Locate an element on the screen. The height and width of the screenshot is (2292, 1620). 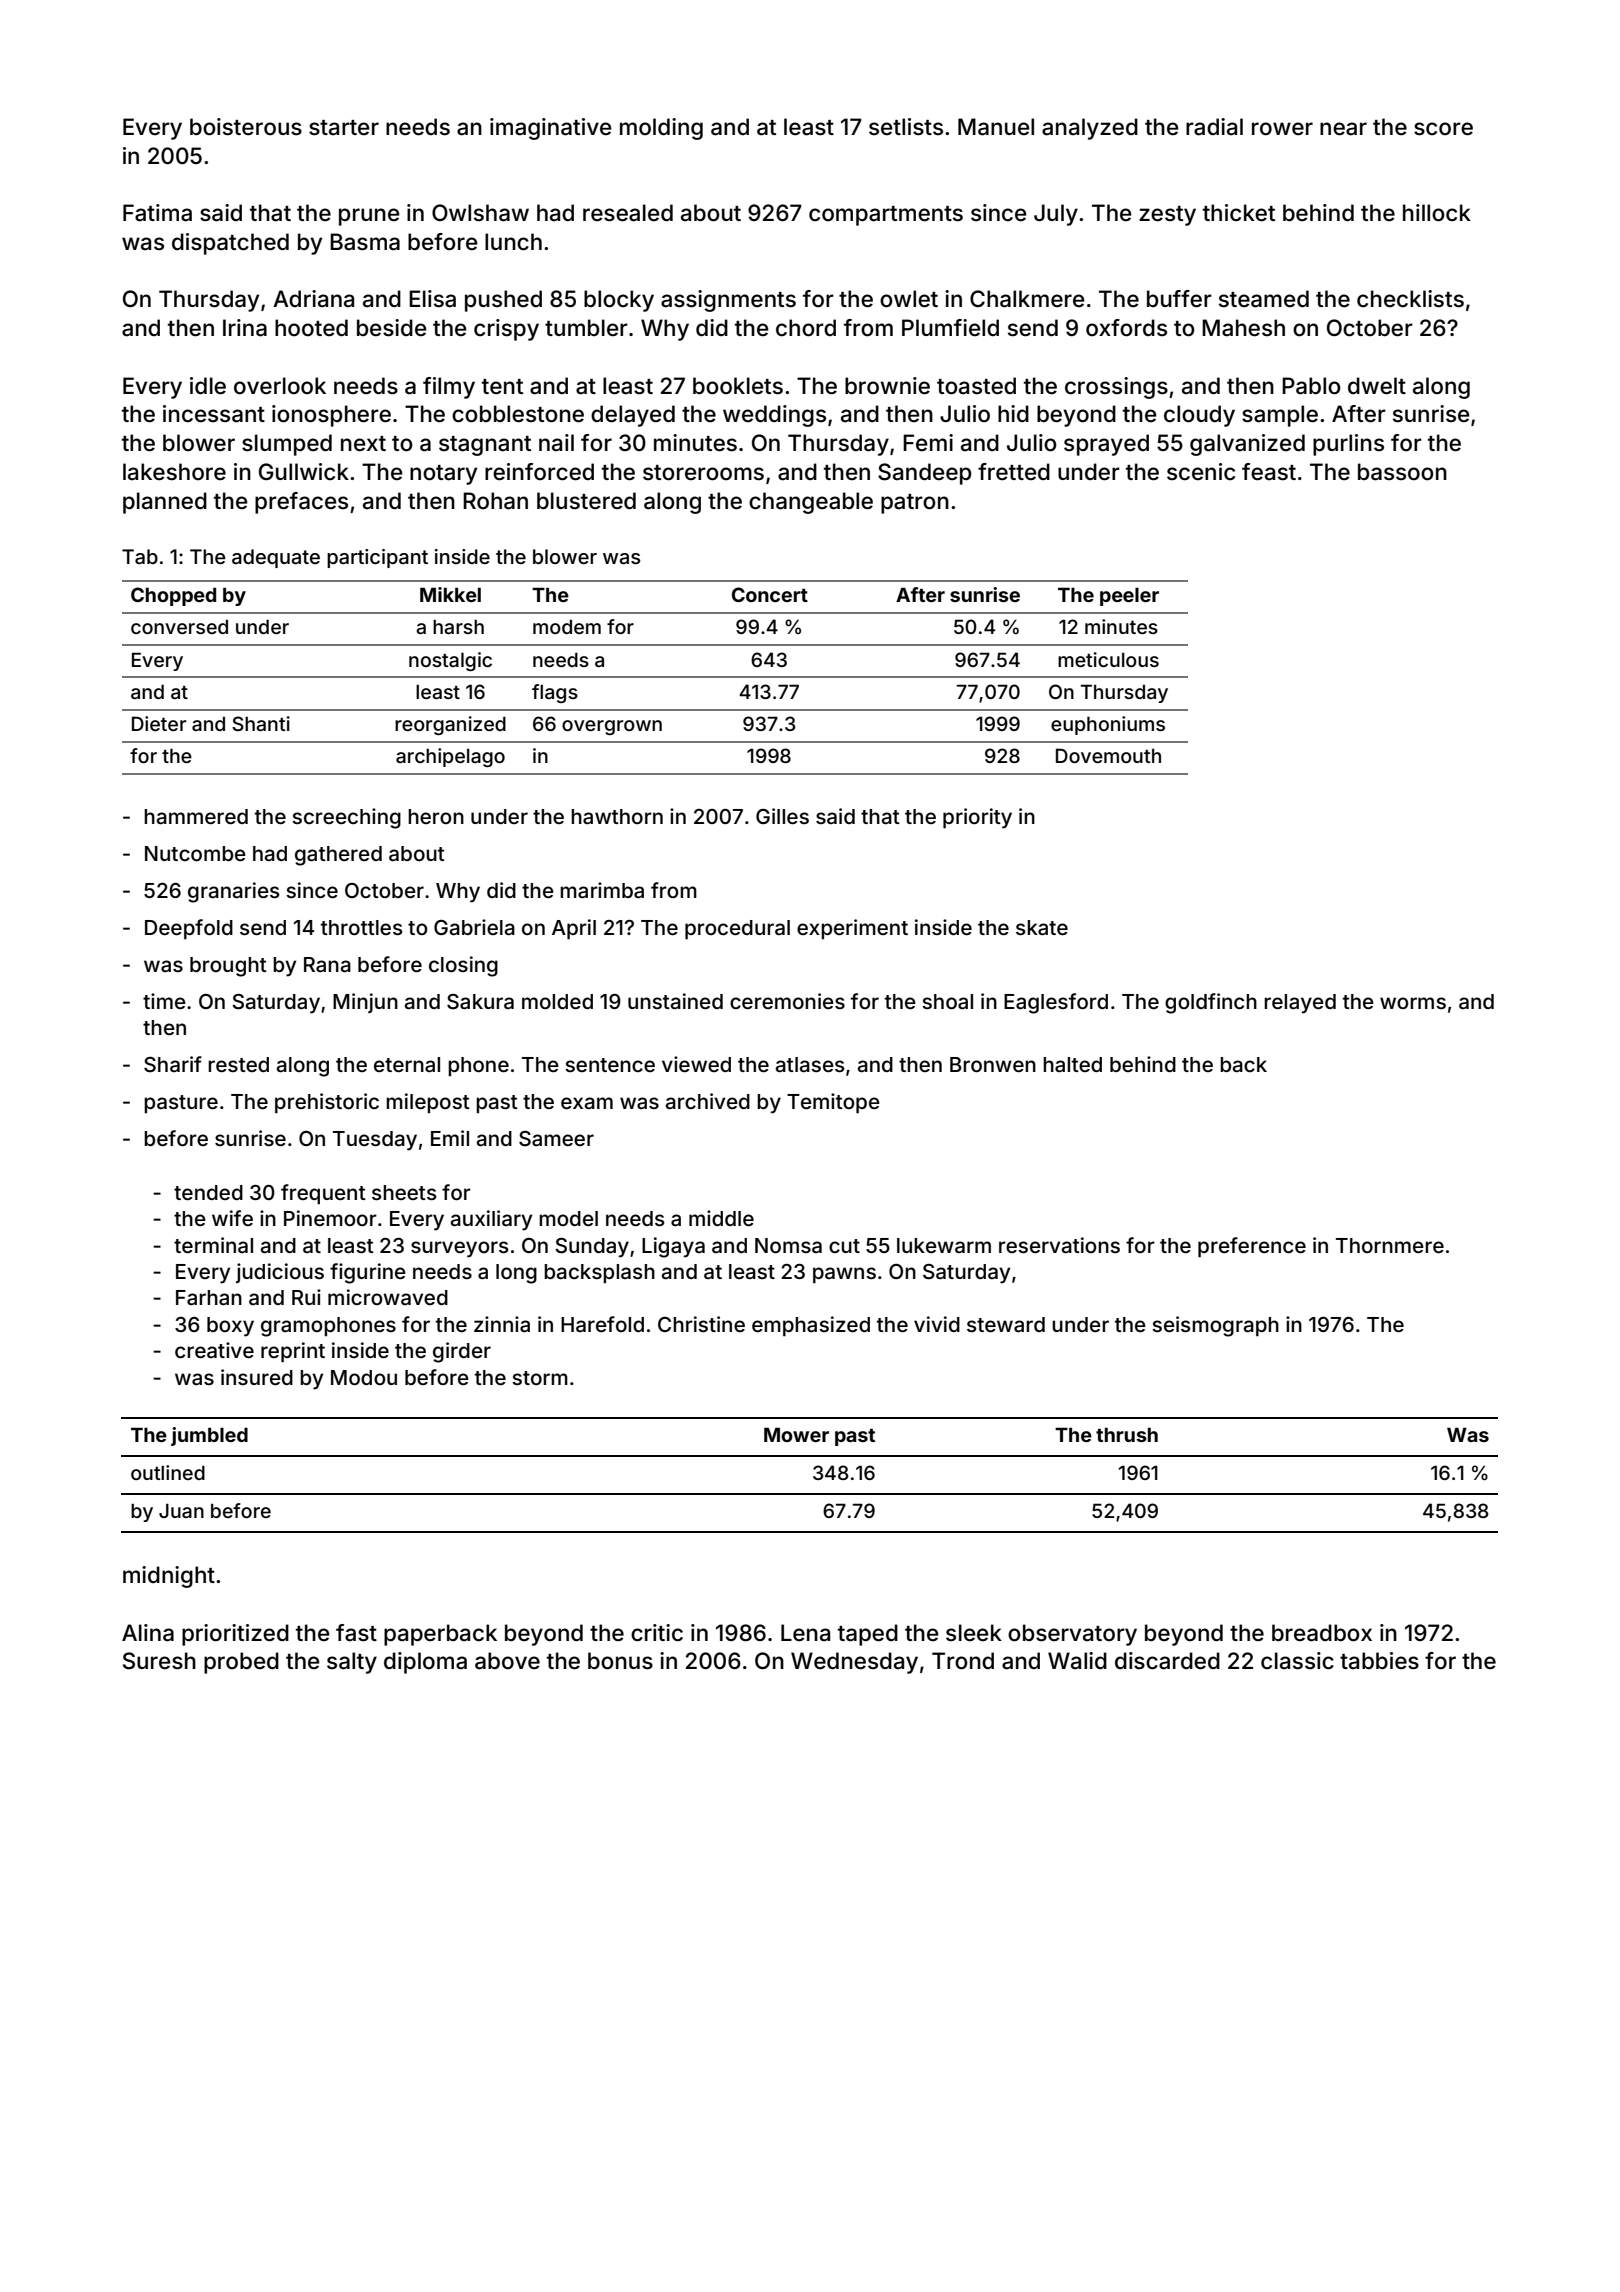
worms is located at coordinates (1413, 1003).
